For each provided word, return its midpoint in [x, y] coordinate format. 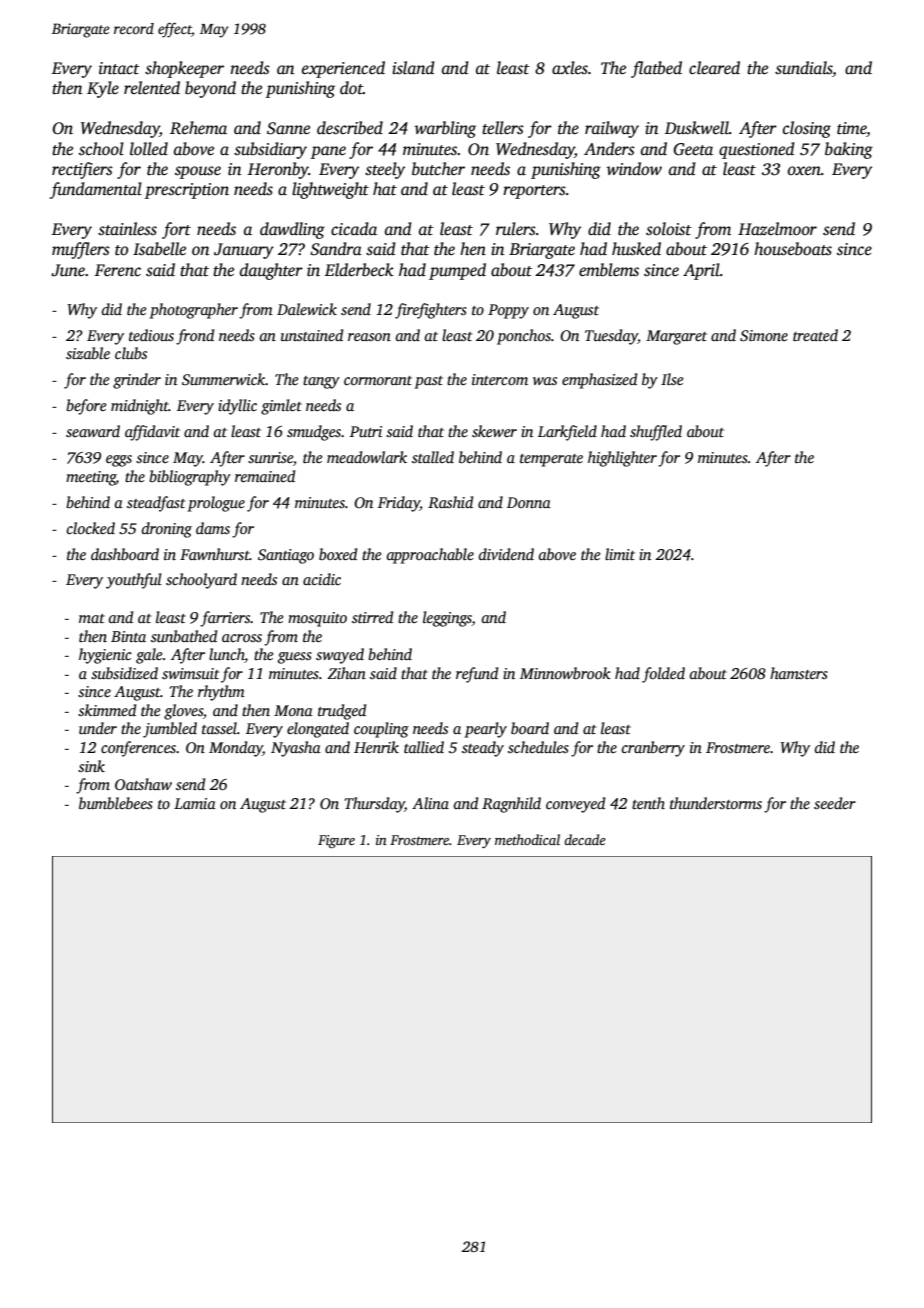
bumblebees [116, 803]
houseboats [793, 249]
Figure [336, 841]
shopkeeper [184, 69]
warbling [445, 129]
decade [585, 839]
